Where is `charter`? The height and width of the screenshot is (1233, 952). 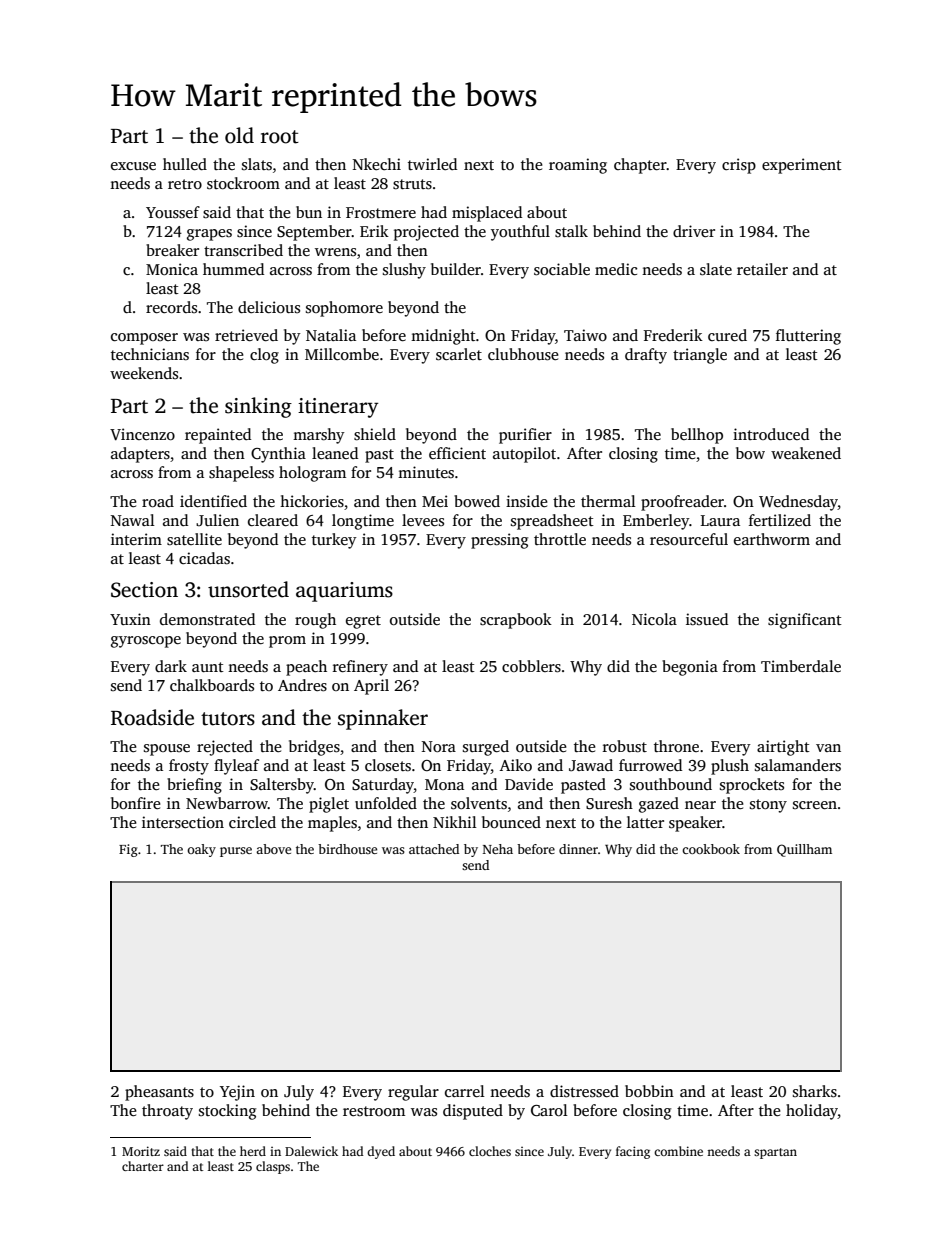 charter is located at coordinates (143, 1166).
